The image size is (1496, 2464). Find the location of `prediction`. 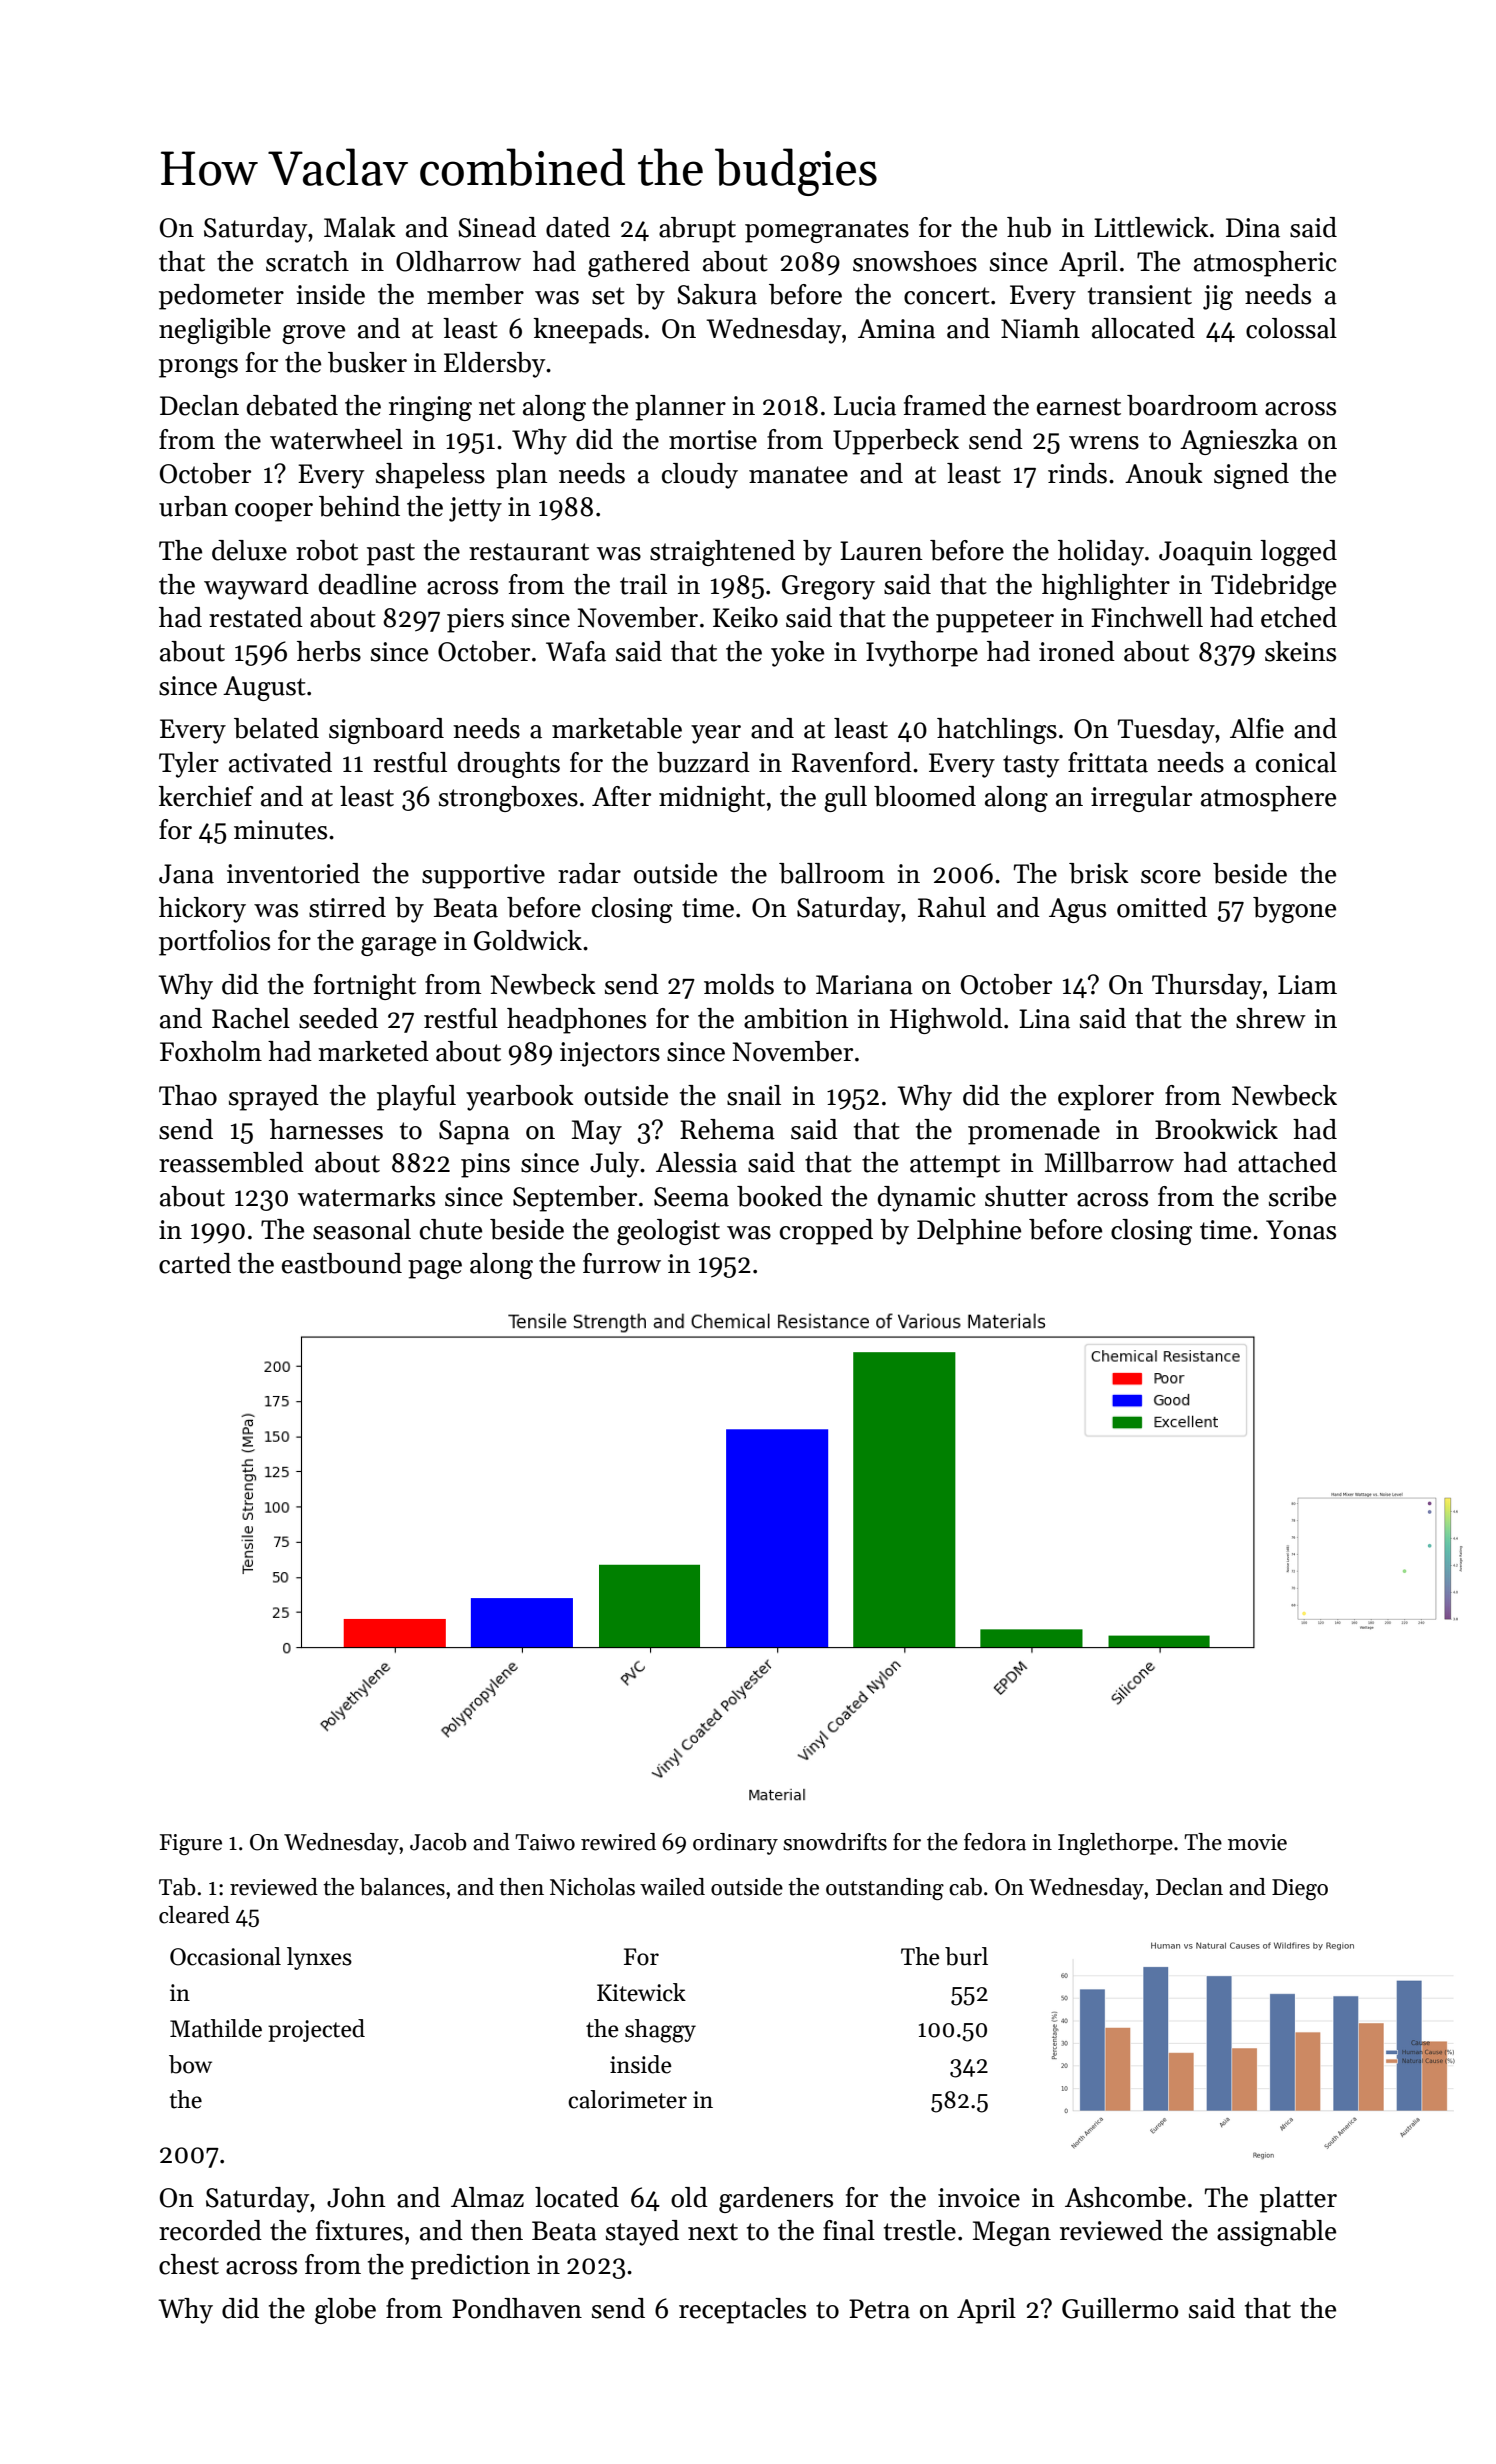

prediction is located at coordinates (470, 2267).
